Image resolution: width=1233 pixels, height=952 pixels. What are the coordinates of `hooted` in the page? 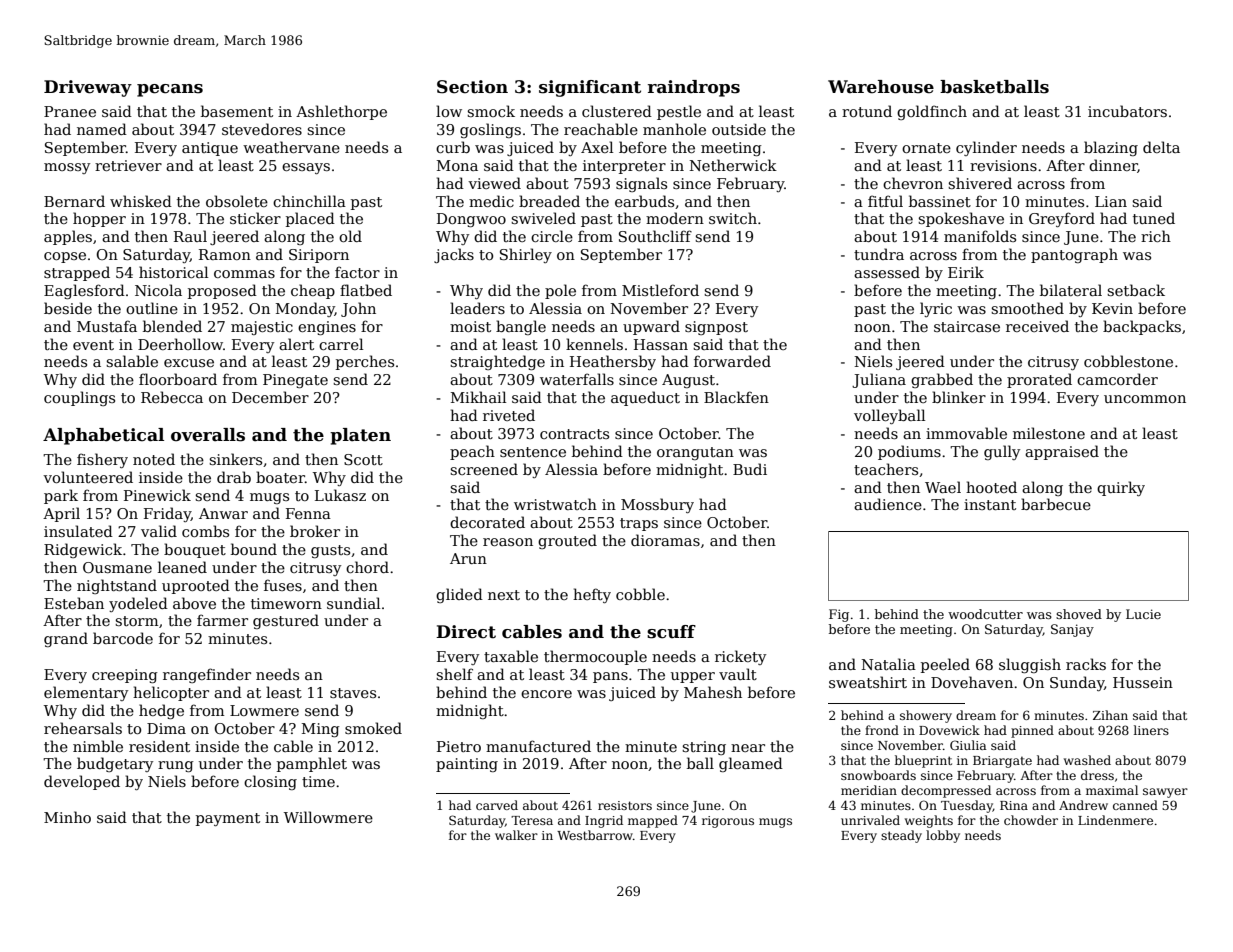 It's located at (991, 487).
